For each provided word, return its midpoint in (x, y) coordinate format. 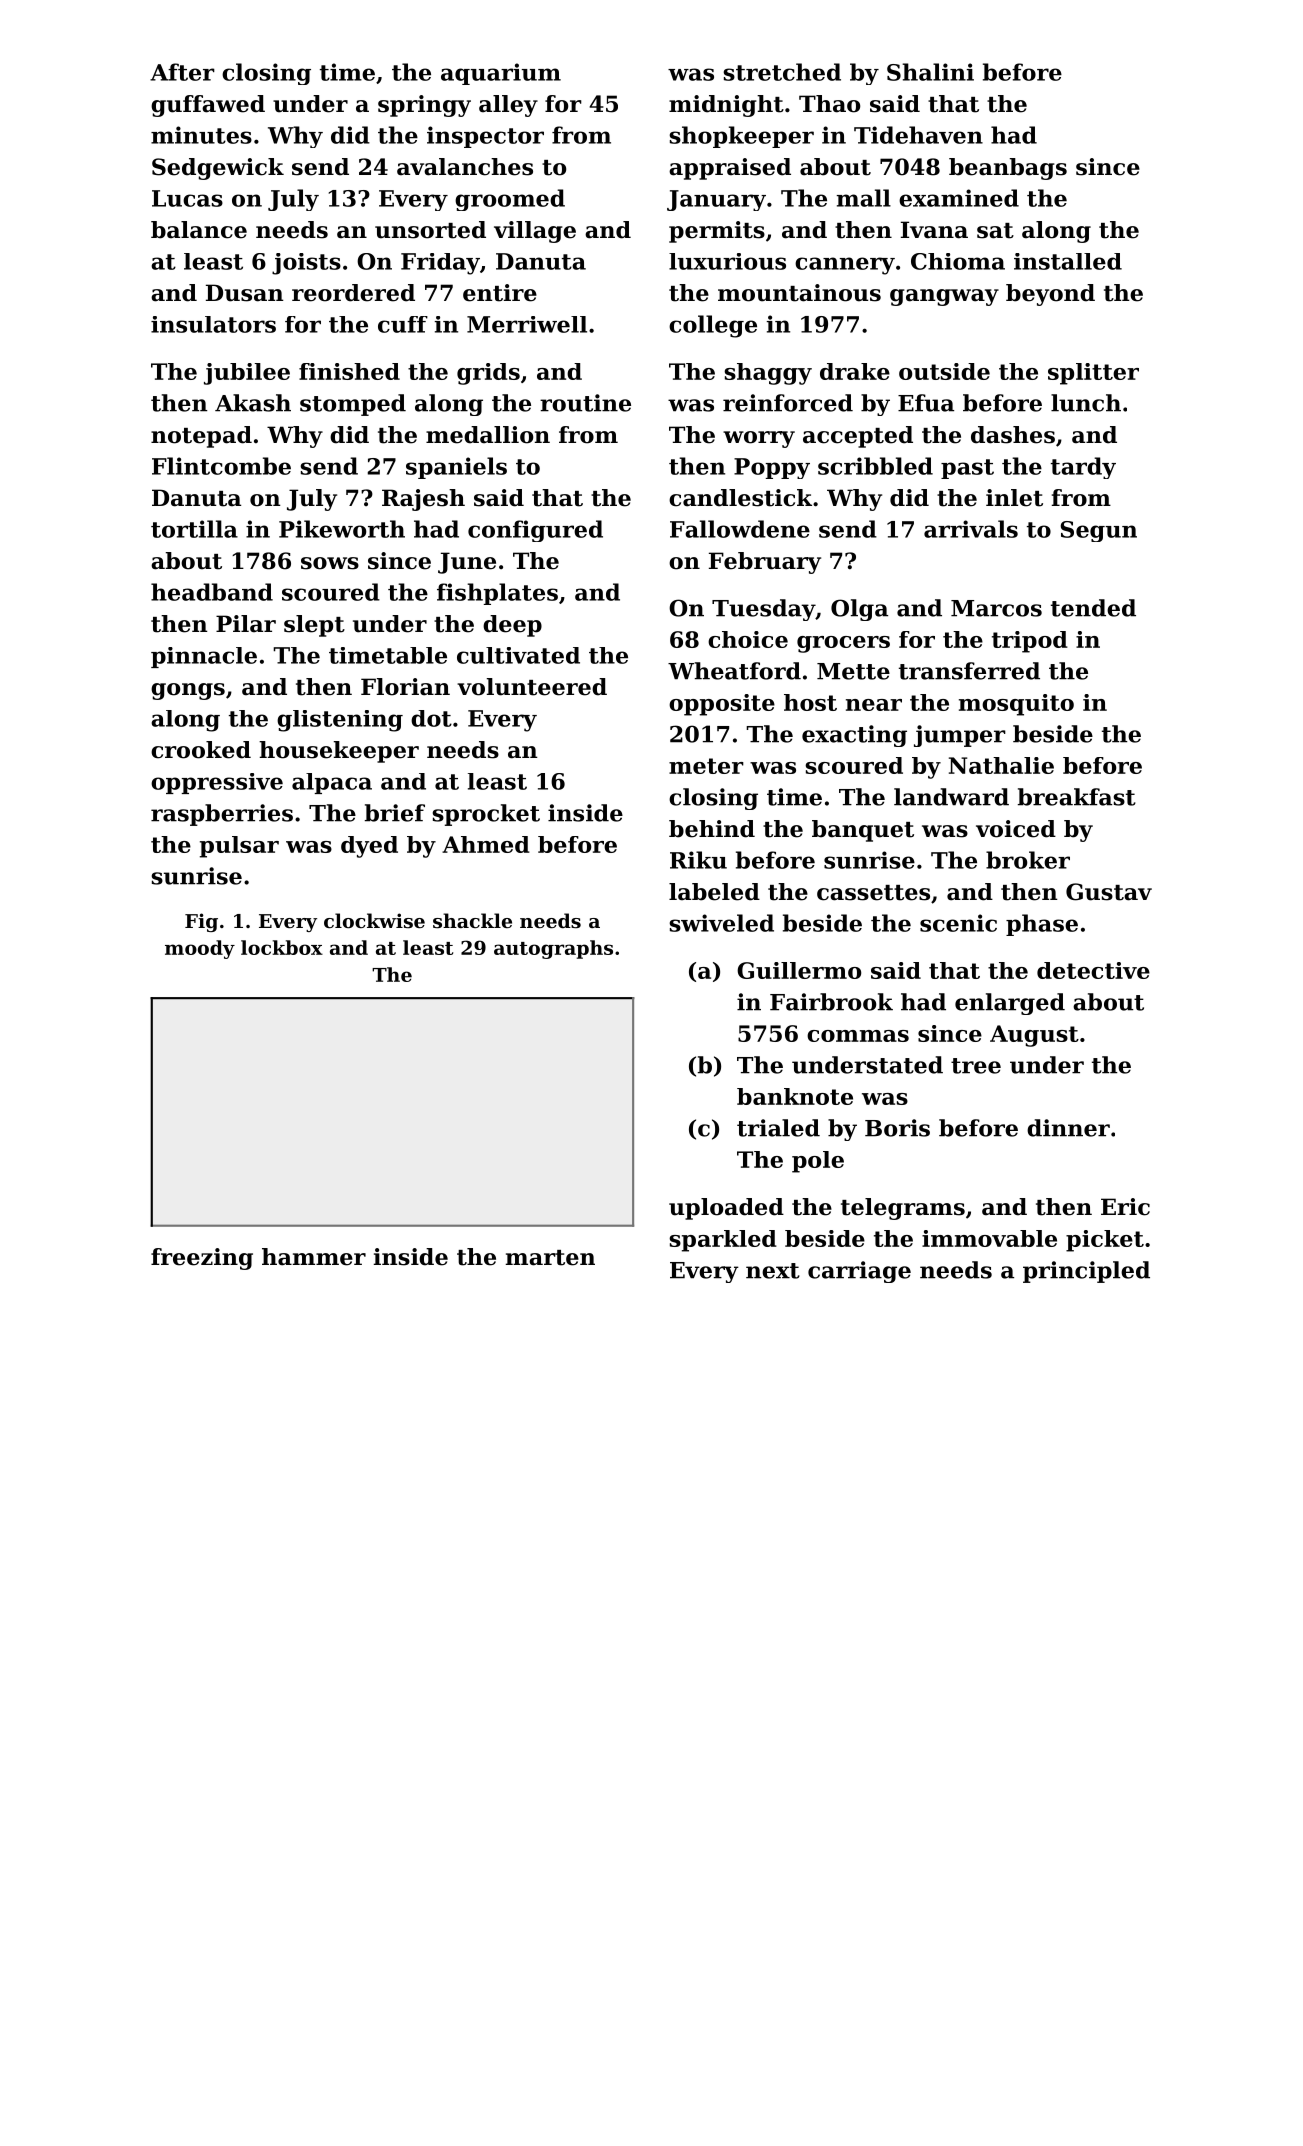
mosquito (1016, 705)
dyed (369, 847)
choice (748, 639)
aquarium (501, 74)
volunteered (532, 687)
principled (1086, 1272)
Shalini (930, 72)
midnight (726, 106)
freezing (202, 1259)
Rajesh (423, 500)
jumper (960, 736)
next (773, 1271)
